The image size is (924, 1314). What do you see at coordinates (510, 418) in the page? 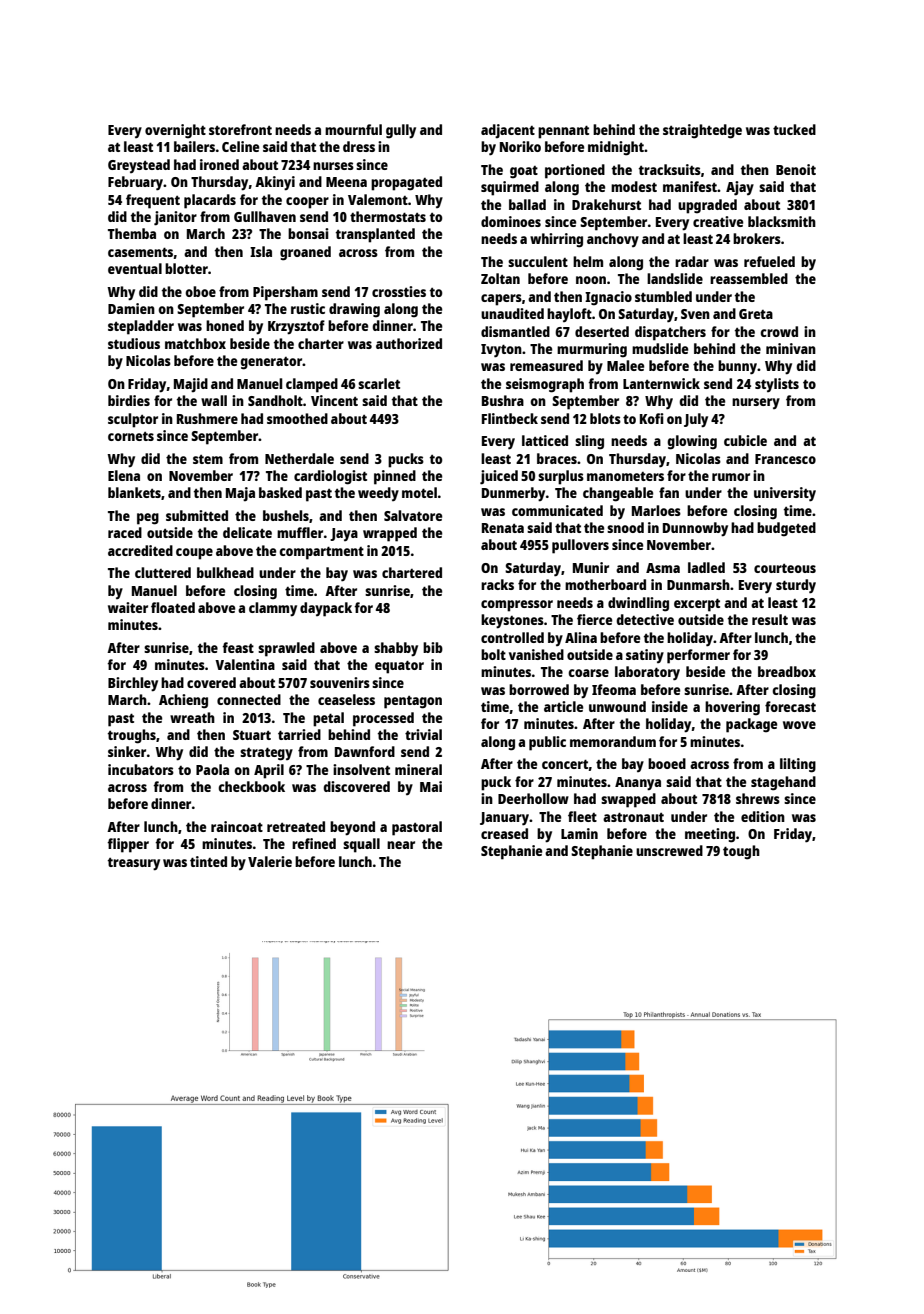
I see `Flintbeck` at bounding box center [510, 418].
